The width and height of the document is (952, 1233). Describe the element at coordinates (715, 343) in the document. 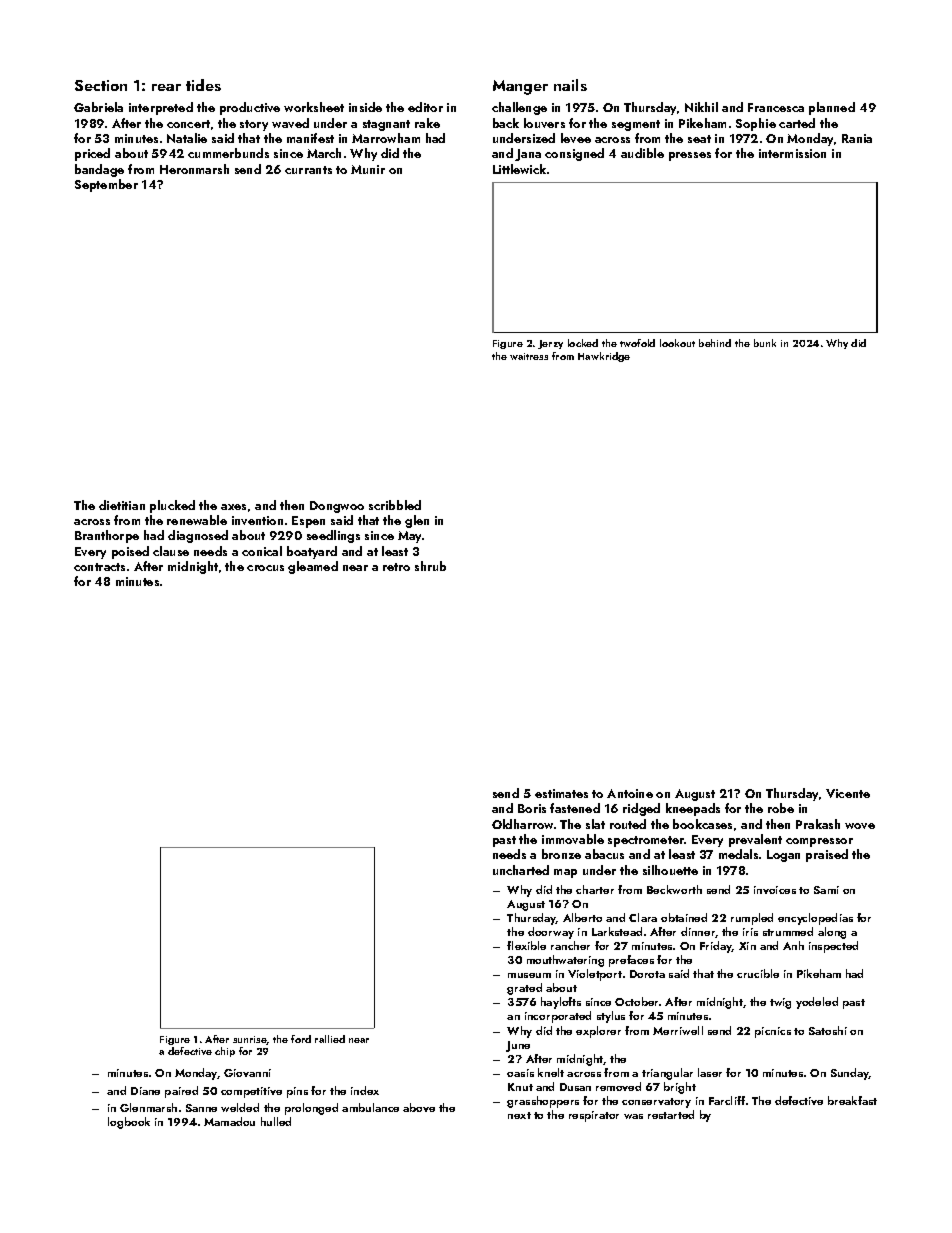

I see `behind` at that location.
